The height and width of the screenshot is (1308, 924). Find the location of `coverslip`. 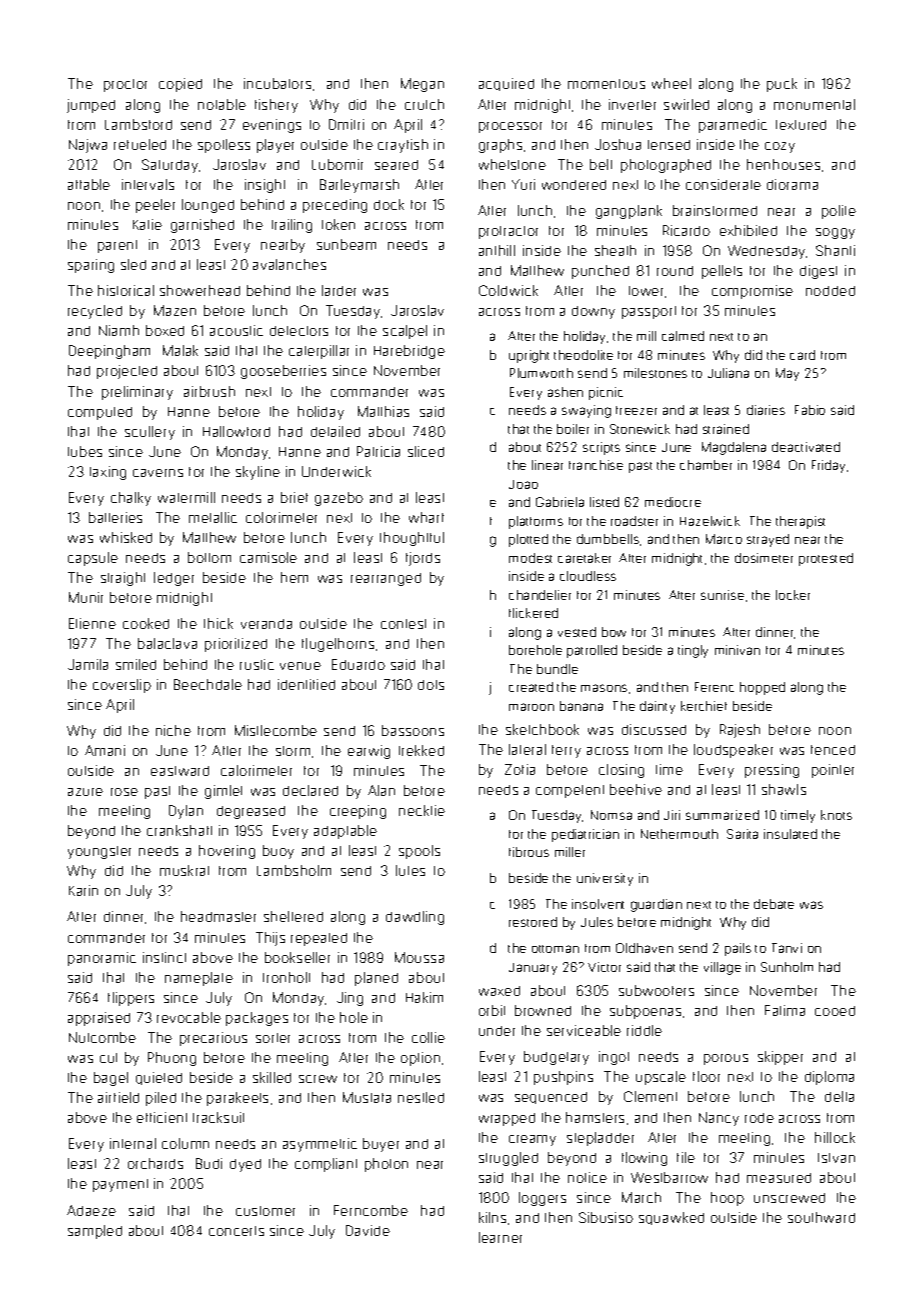

coverslip is located at coordinates (122, 686).
